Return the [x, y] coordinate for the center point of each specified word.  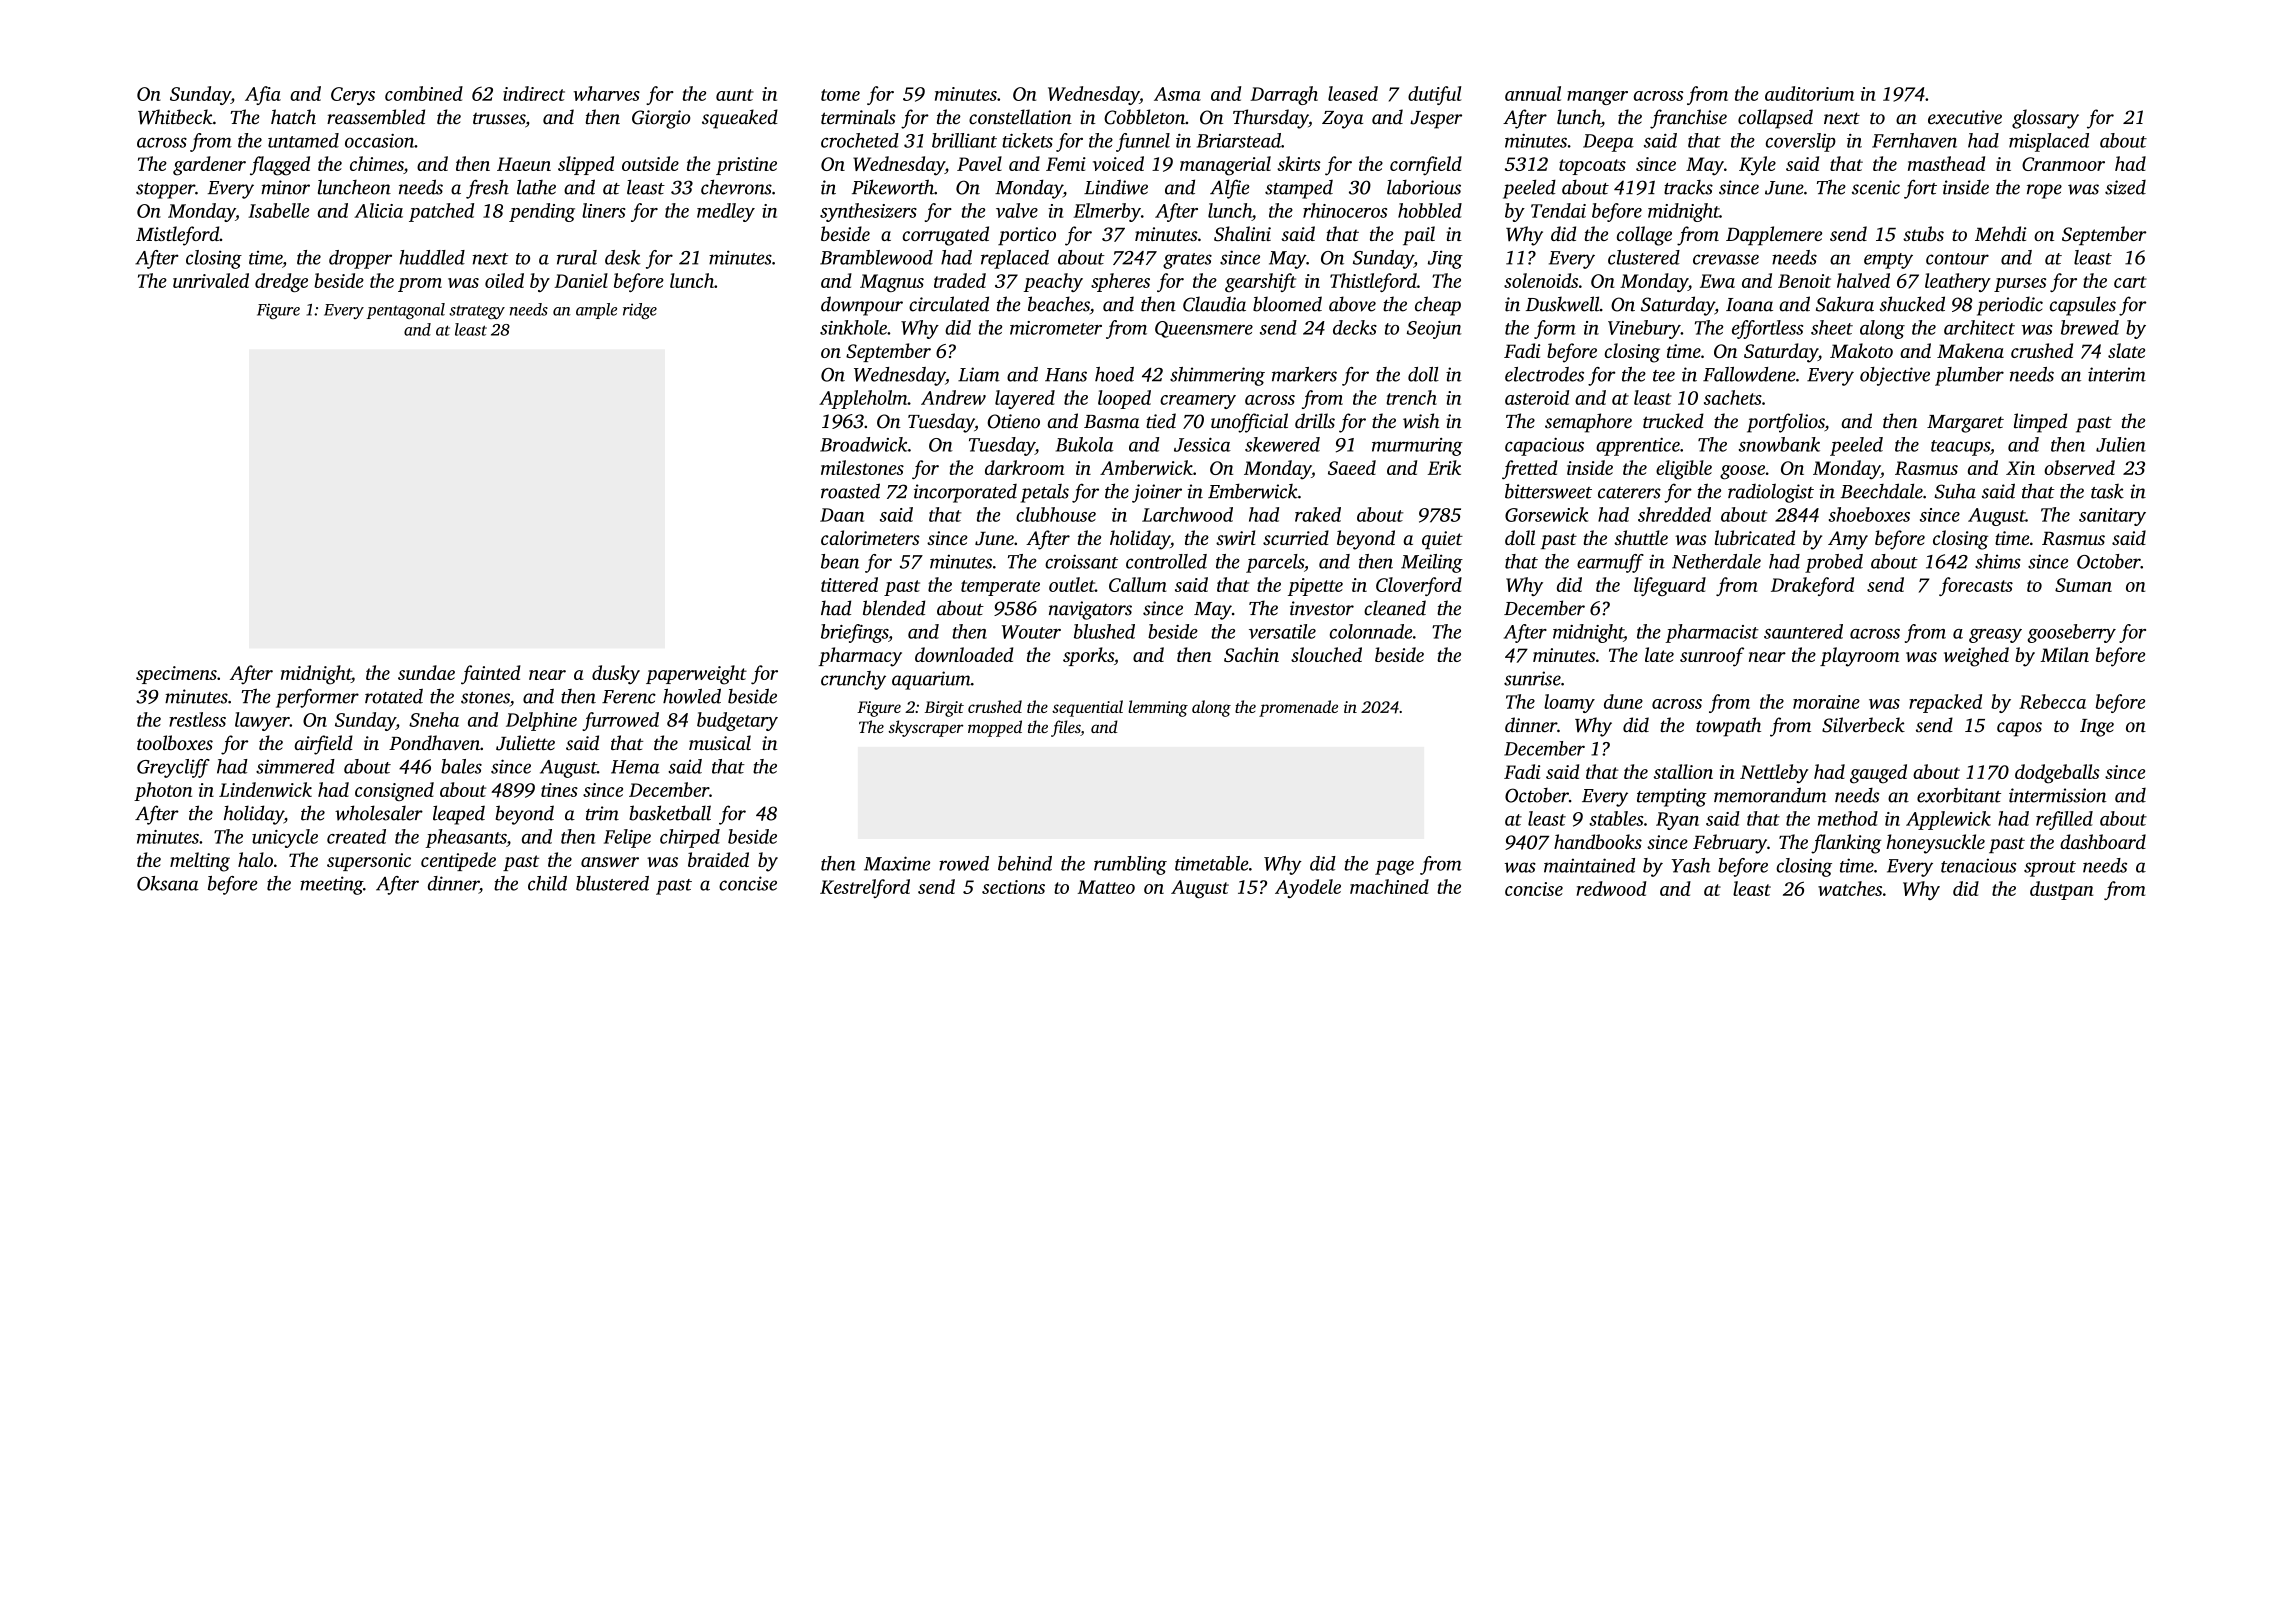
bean [840, 561]
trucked [1673, 421]
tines [559, 790]
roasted [850, 491]
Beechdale [1882, 491]
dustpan [2061, 890]
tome [840, 95]
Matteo [1106, 887]
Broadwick [864, 444]
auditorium [1809, 93]
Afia [263, 95]
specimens [176, 675]
